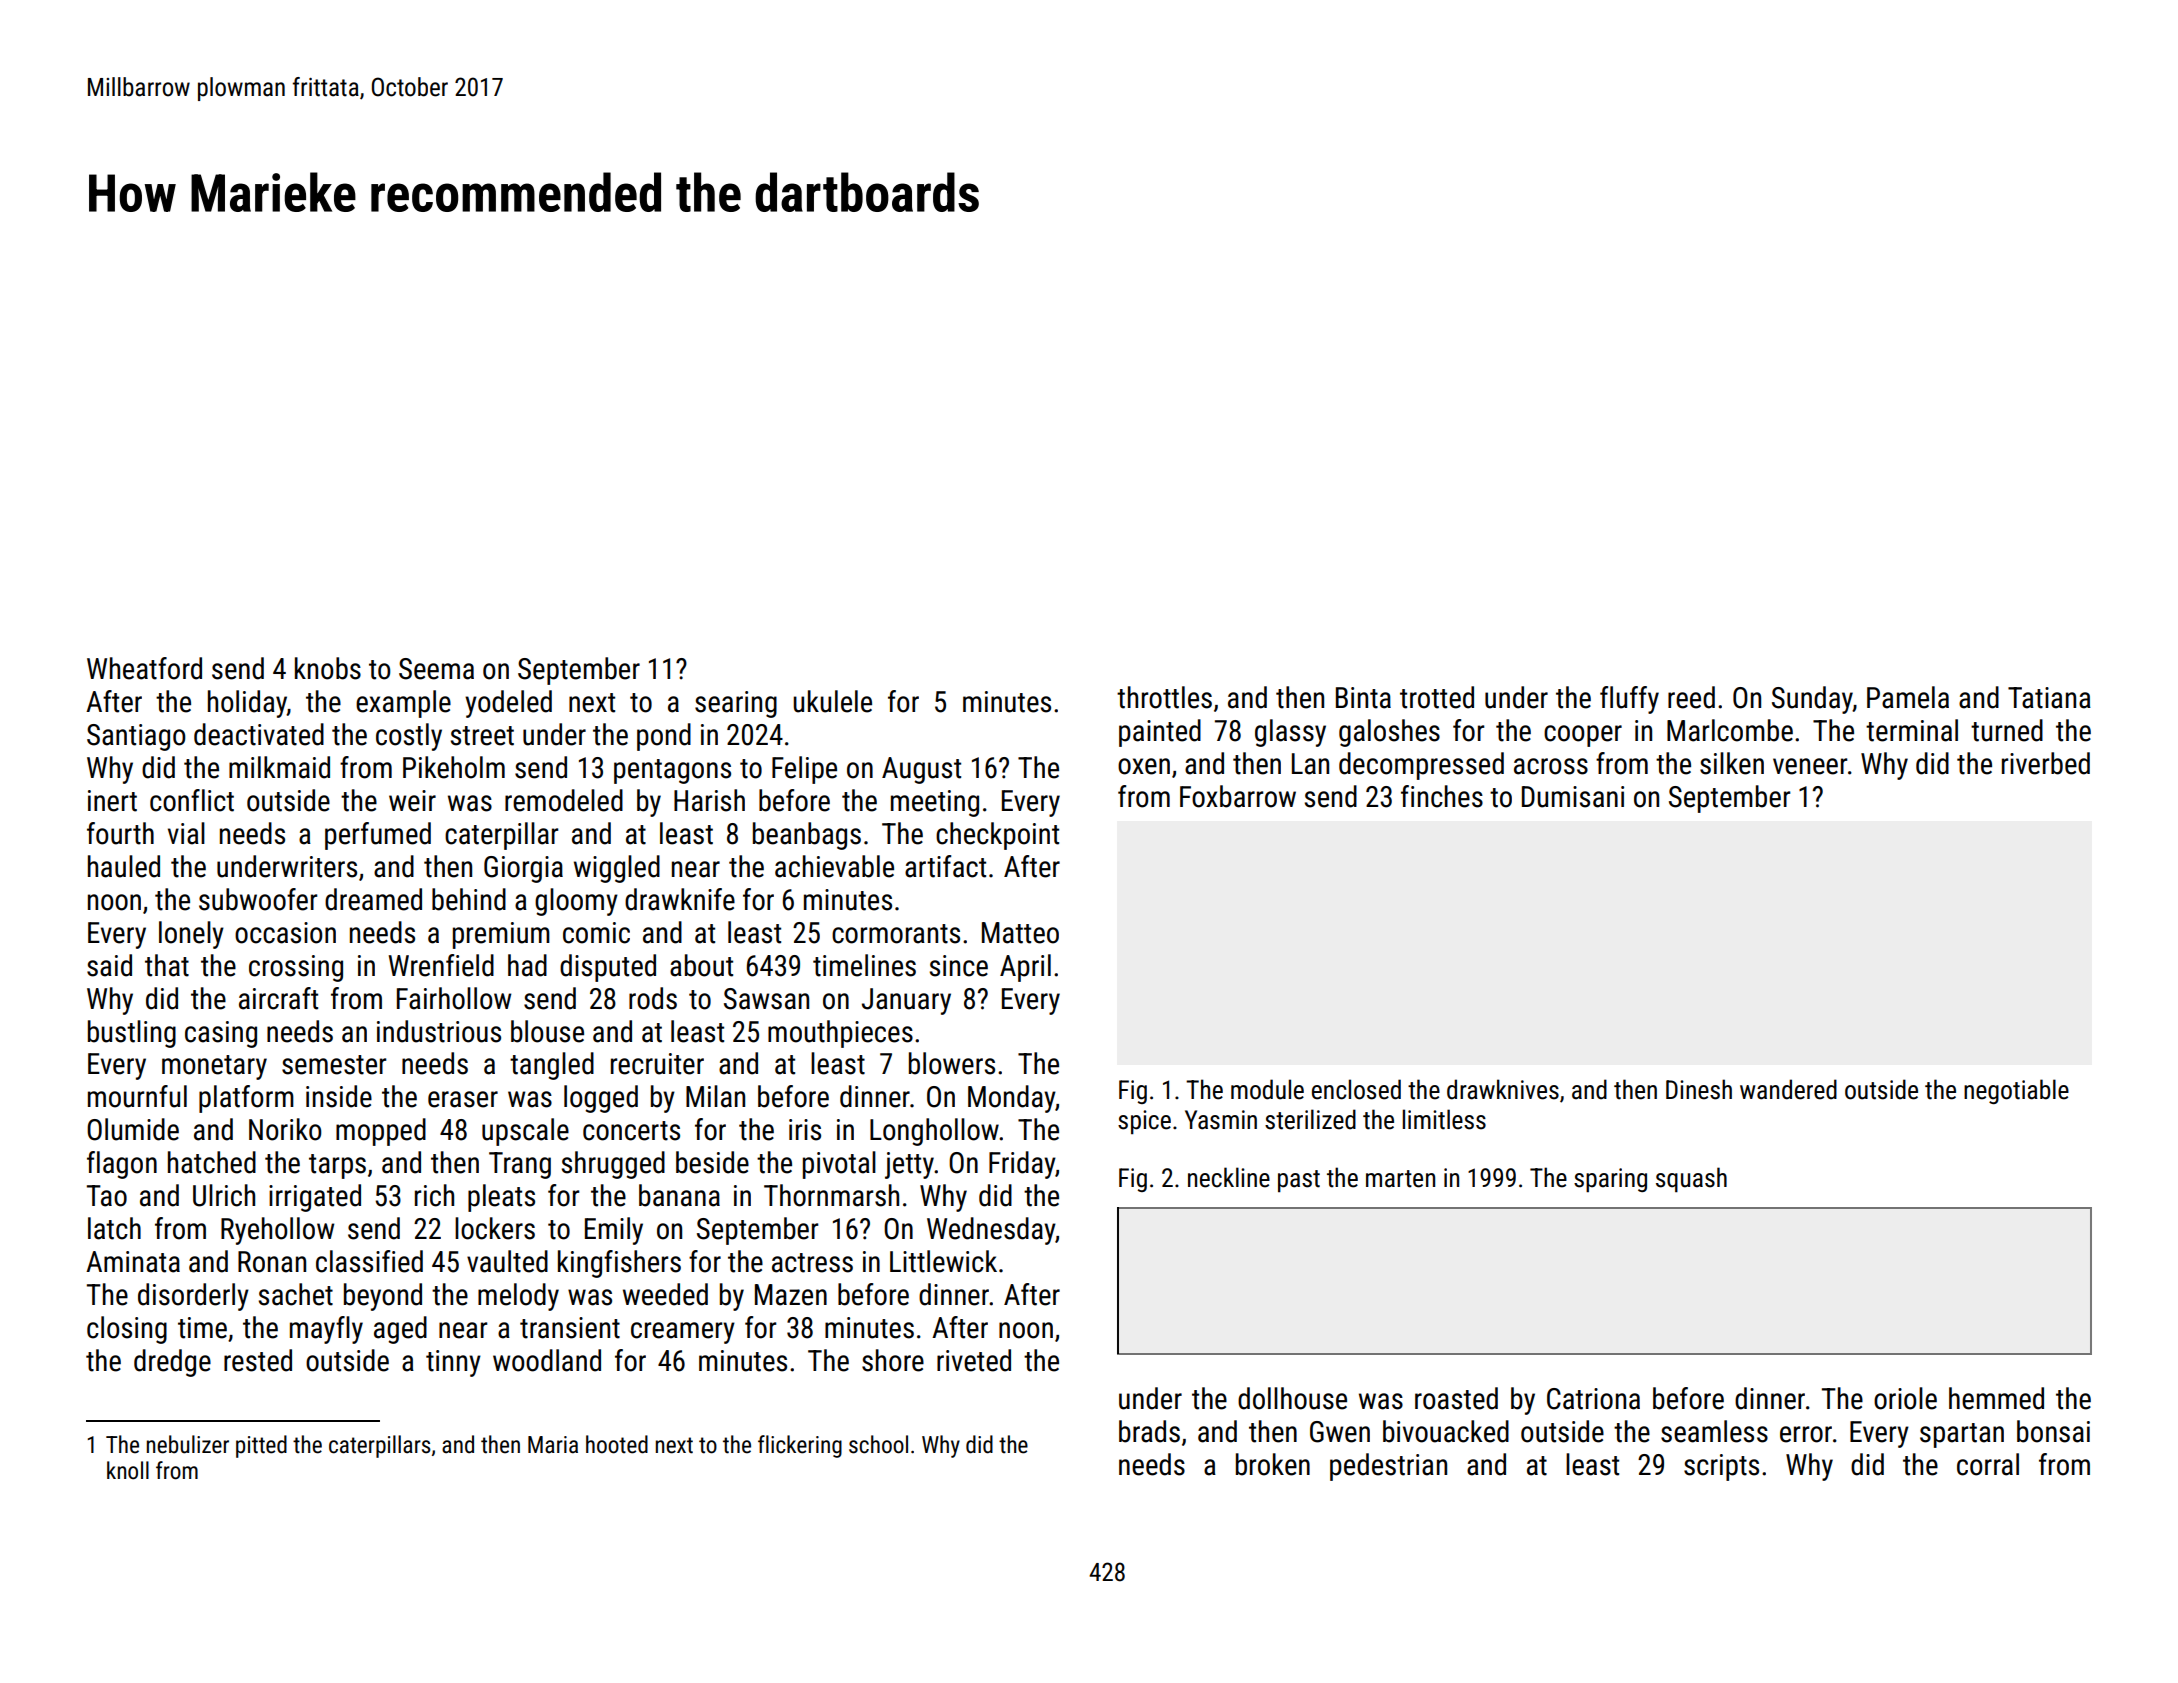 Image resolution: width=2178 pixels, height=1683 pixels. I want to click on Matteo, so click(1020, 933).
